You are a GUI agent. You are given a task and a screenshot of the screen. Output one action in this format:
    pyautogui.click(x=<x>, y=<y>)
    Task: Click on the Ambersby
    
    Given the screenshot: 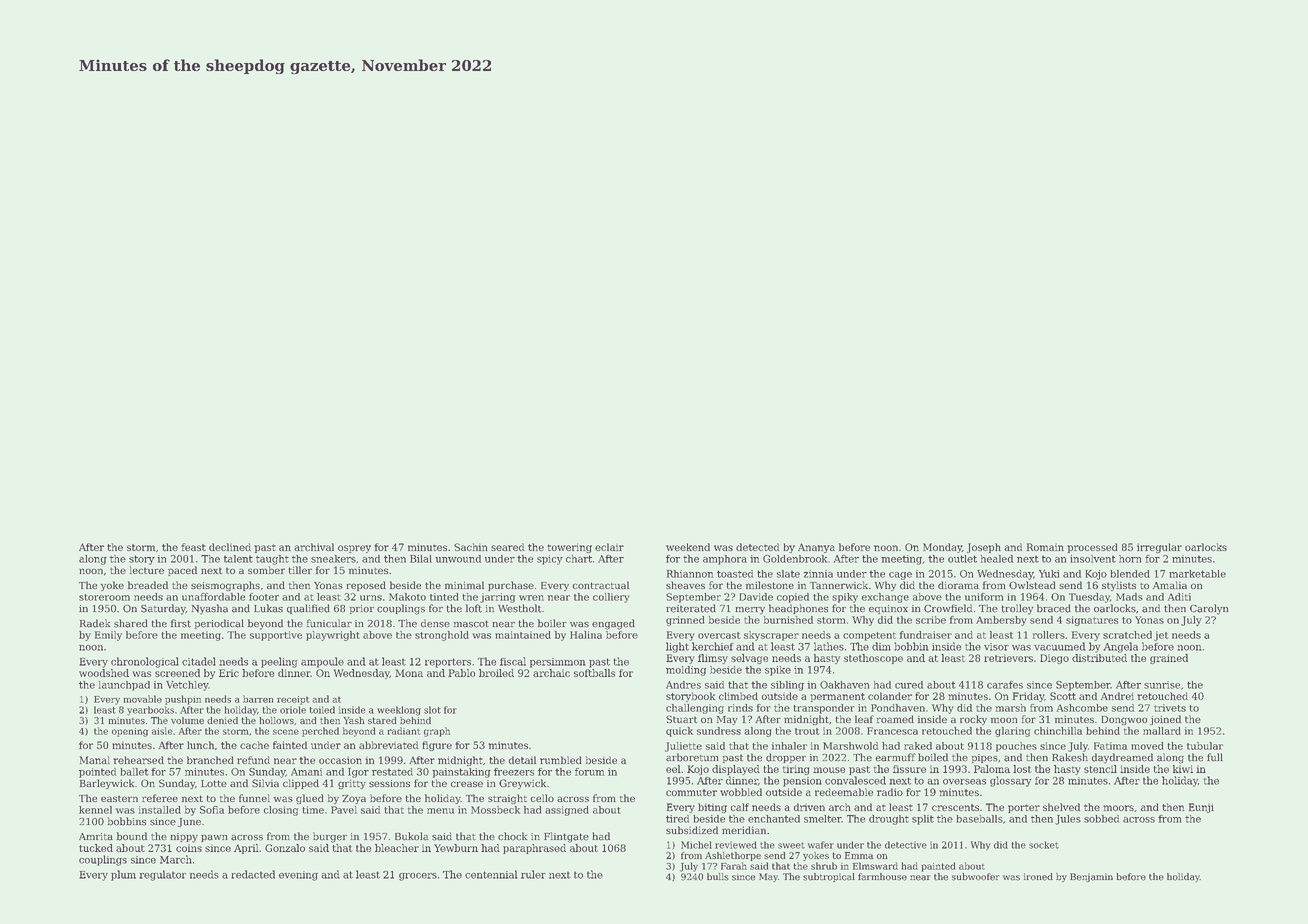 What is the action you would take?
    pyautogui.click(x=1001, y=621)
